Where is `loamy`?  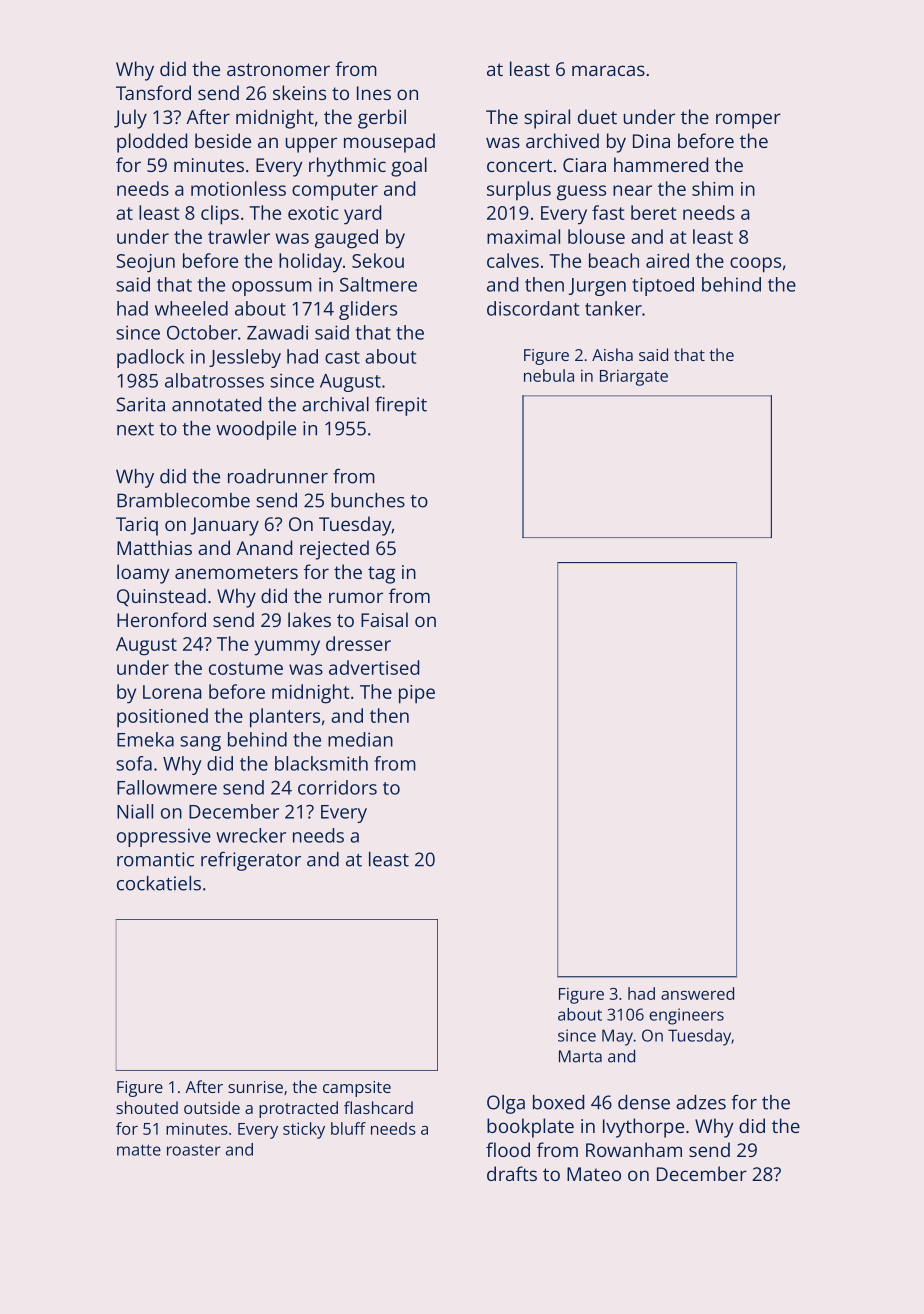 loamy is located at coordinates (143, 574).
